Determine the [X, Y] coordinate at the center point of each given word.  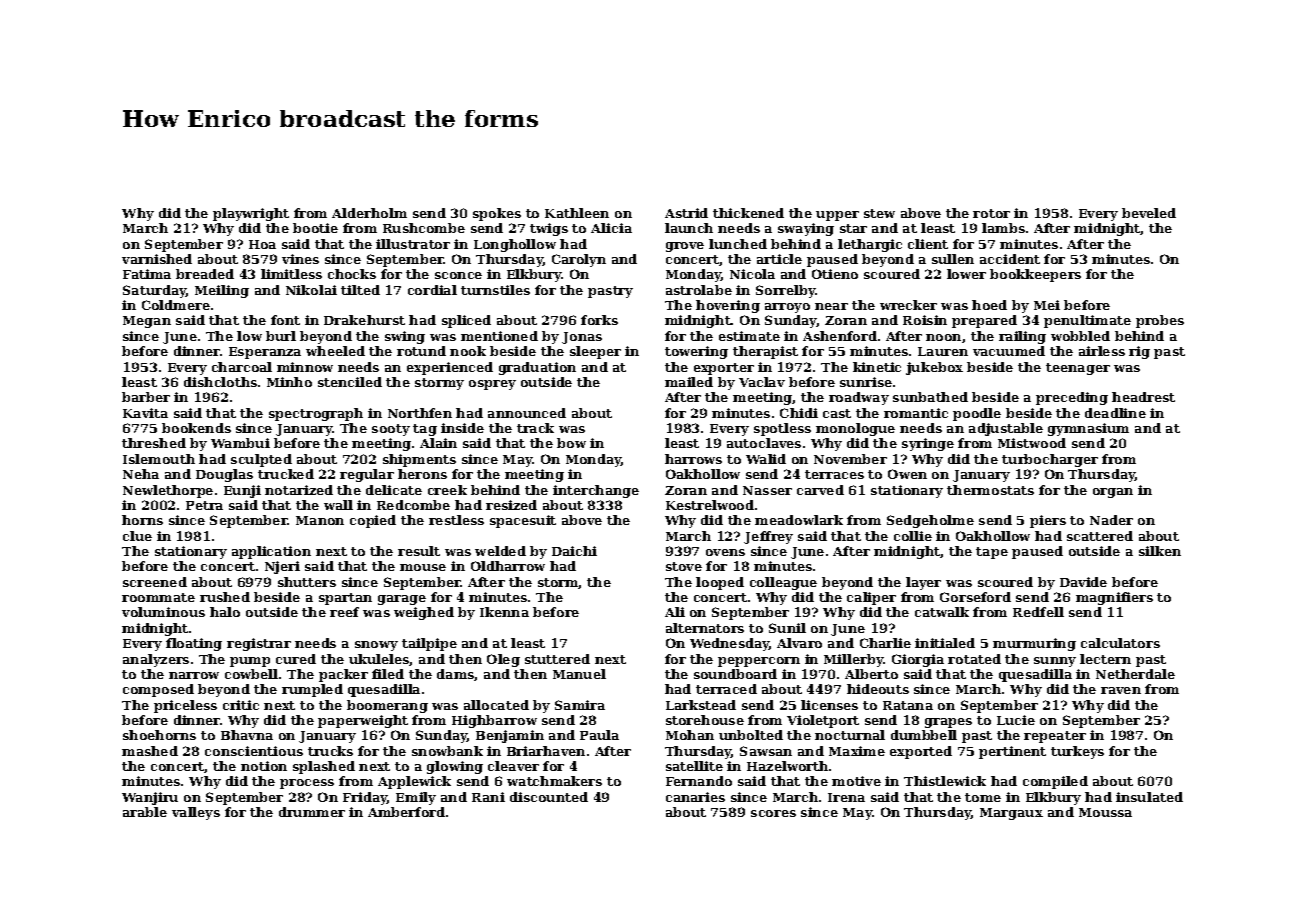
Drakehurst [364, 320]
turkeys [1077, 752]
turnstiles [495, 290]
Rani [488, 797]
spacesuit [523, 521]
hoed [989, 305]
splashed [324, 767]
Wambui [240, 443]
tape [992, 553]
